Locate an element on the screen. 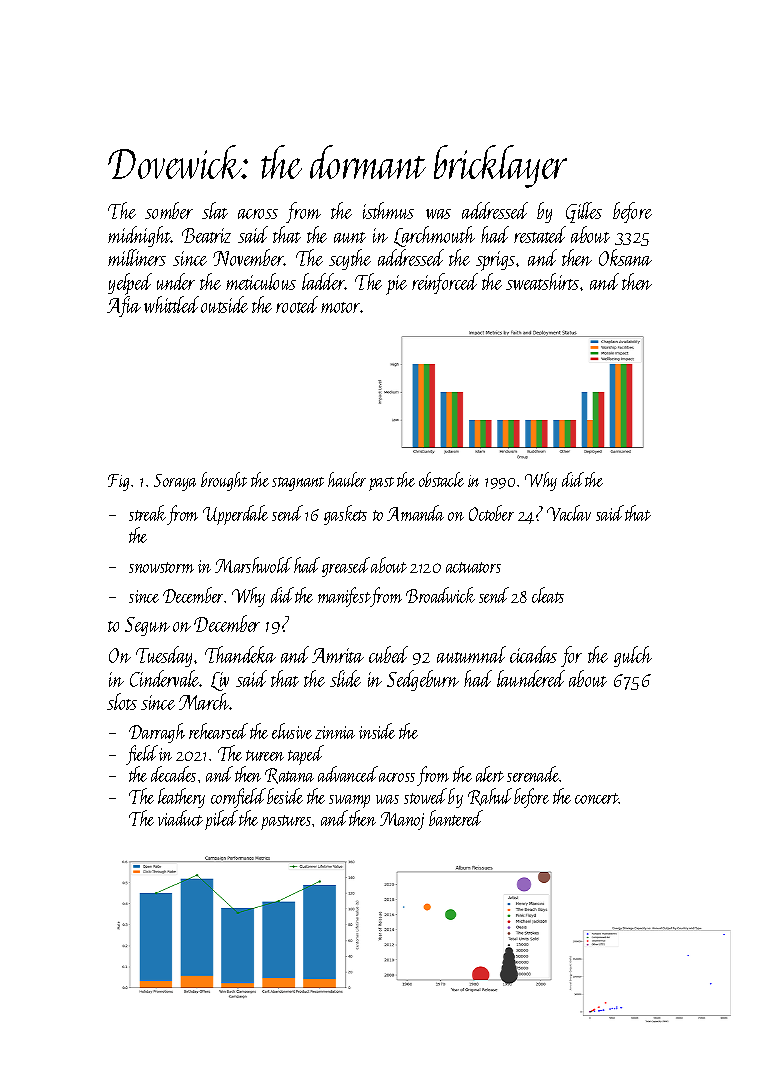 The height and width of the screenshot is (1079, 760). cicadas is located at coordinates (533, 654).
